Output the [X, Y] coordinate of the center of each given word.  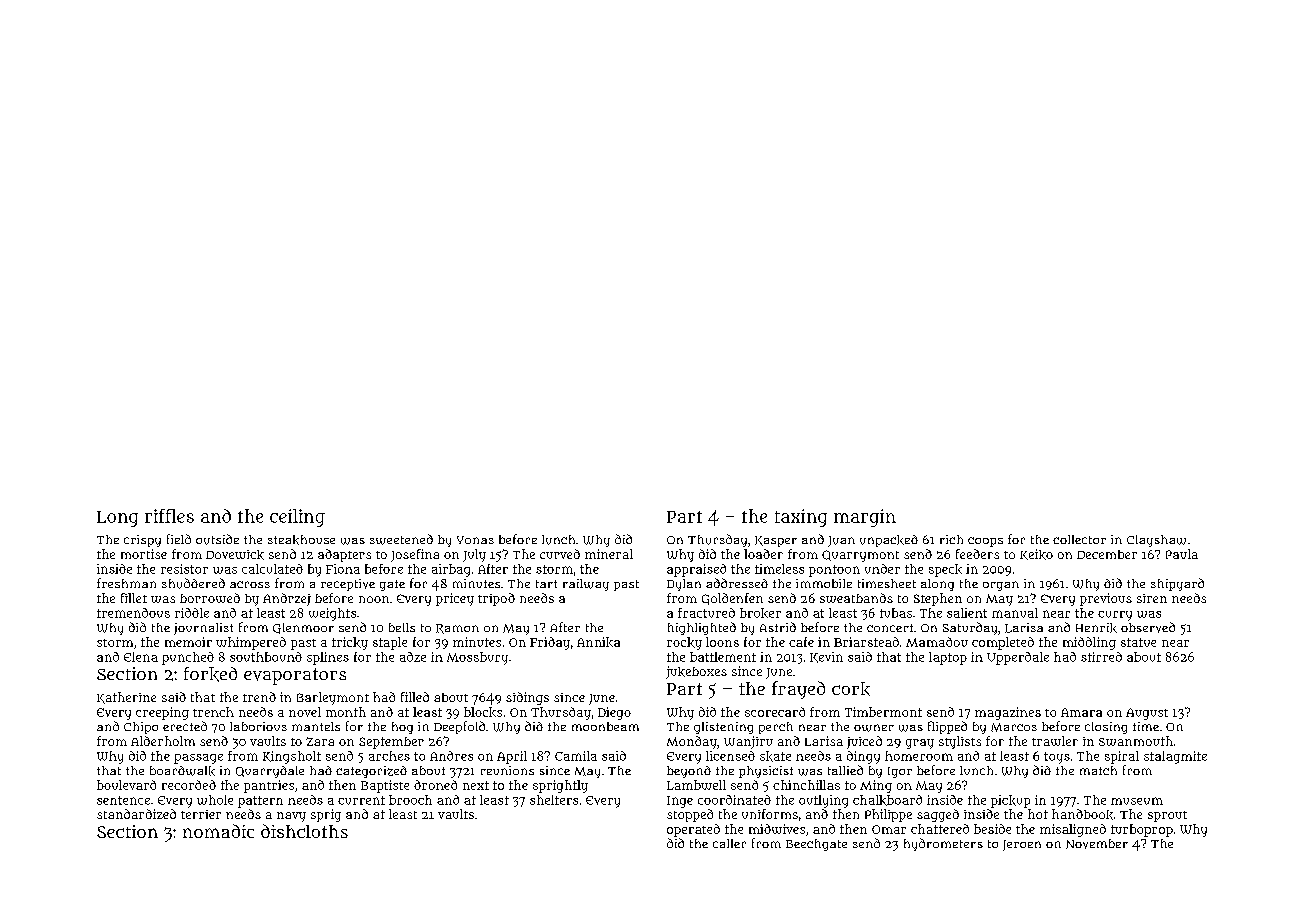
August [1147, 714]
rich [951, 539]
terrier [201, 814]
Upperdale [1018, 658]
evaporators [295, 676]
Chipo [141, 728]
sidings [527, 698]
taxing [801, 518]
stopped [690, 815]
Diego [614, 713]
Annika [598, 642]
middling [1089, 643]
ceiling [297, 518]
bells [402, 627]
